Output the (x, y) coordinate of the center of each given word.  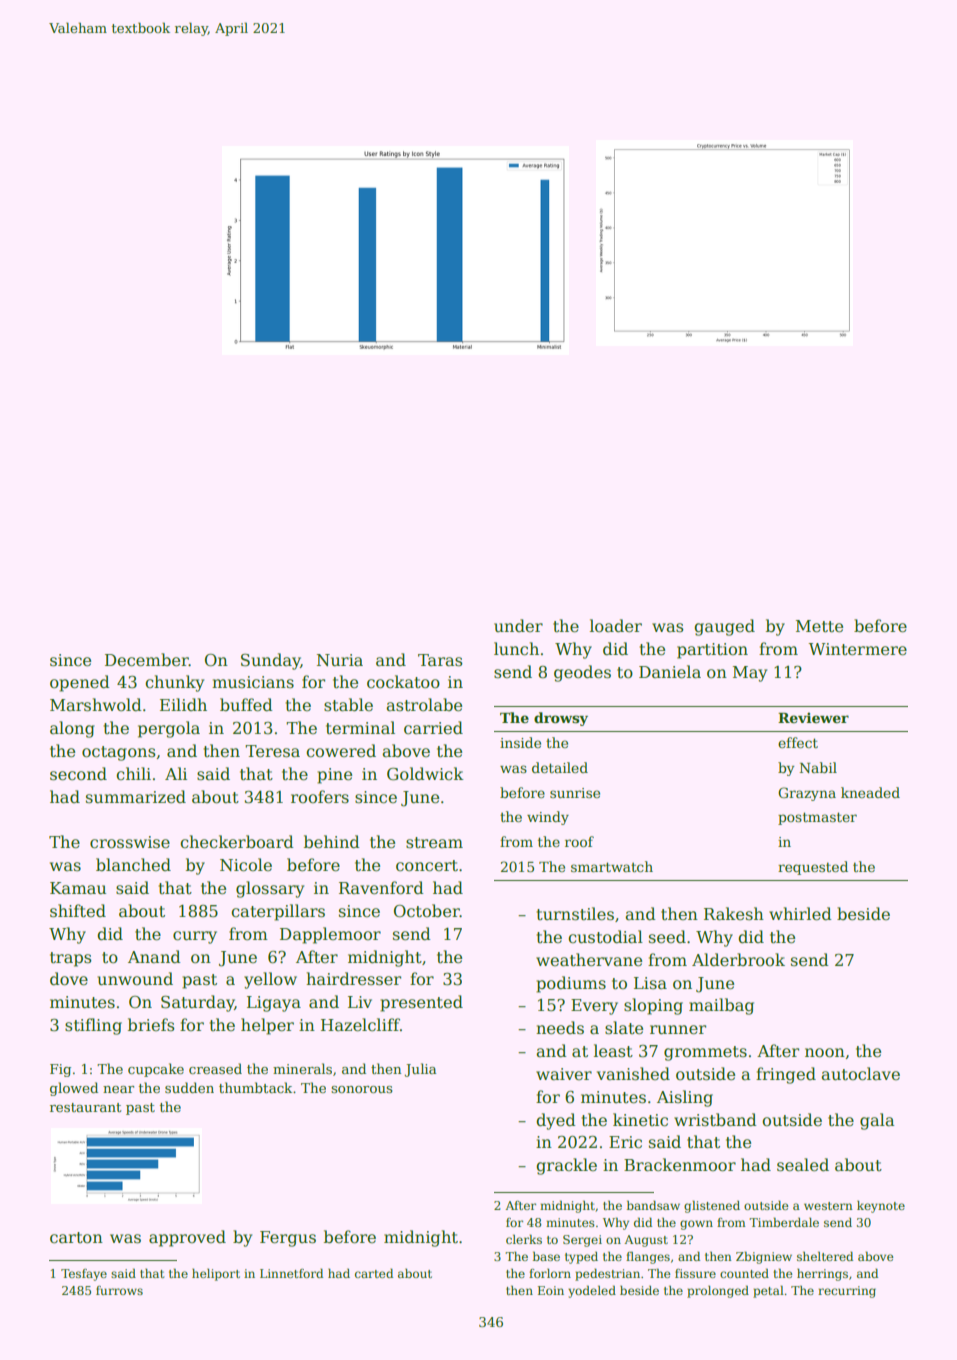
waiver (564, 1074)
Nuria (340, 660)
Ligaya (274, 1004)
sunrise (575, 793)
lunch (516, 649)
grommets (705, 1053)
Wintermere (857, 649)
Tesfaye (84, 1275)
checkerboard (237, 842)
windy (548, 818)
